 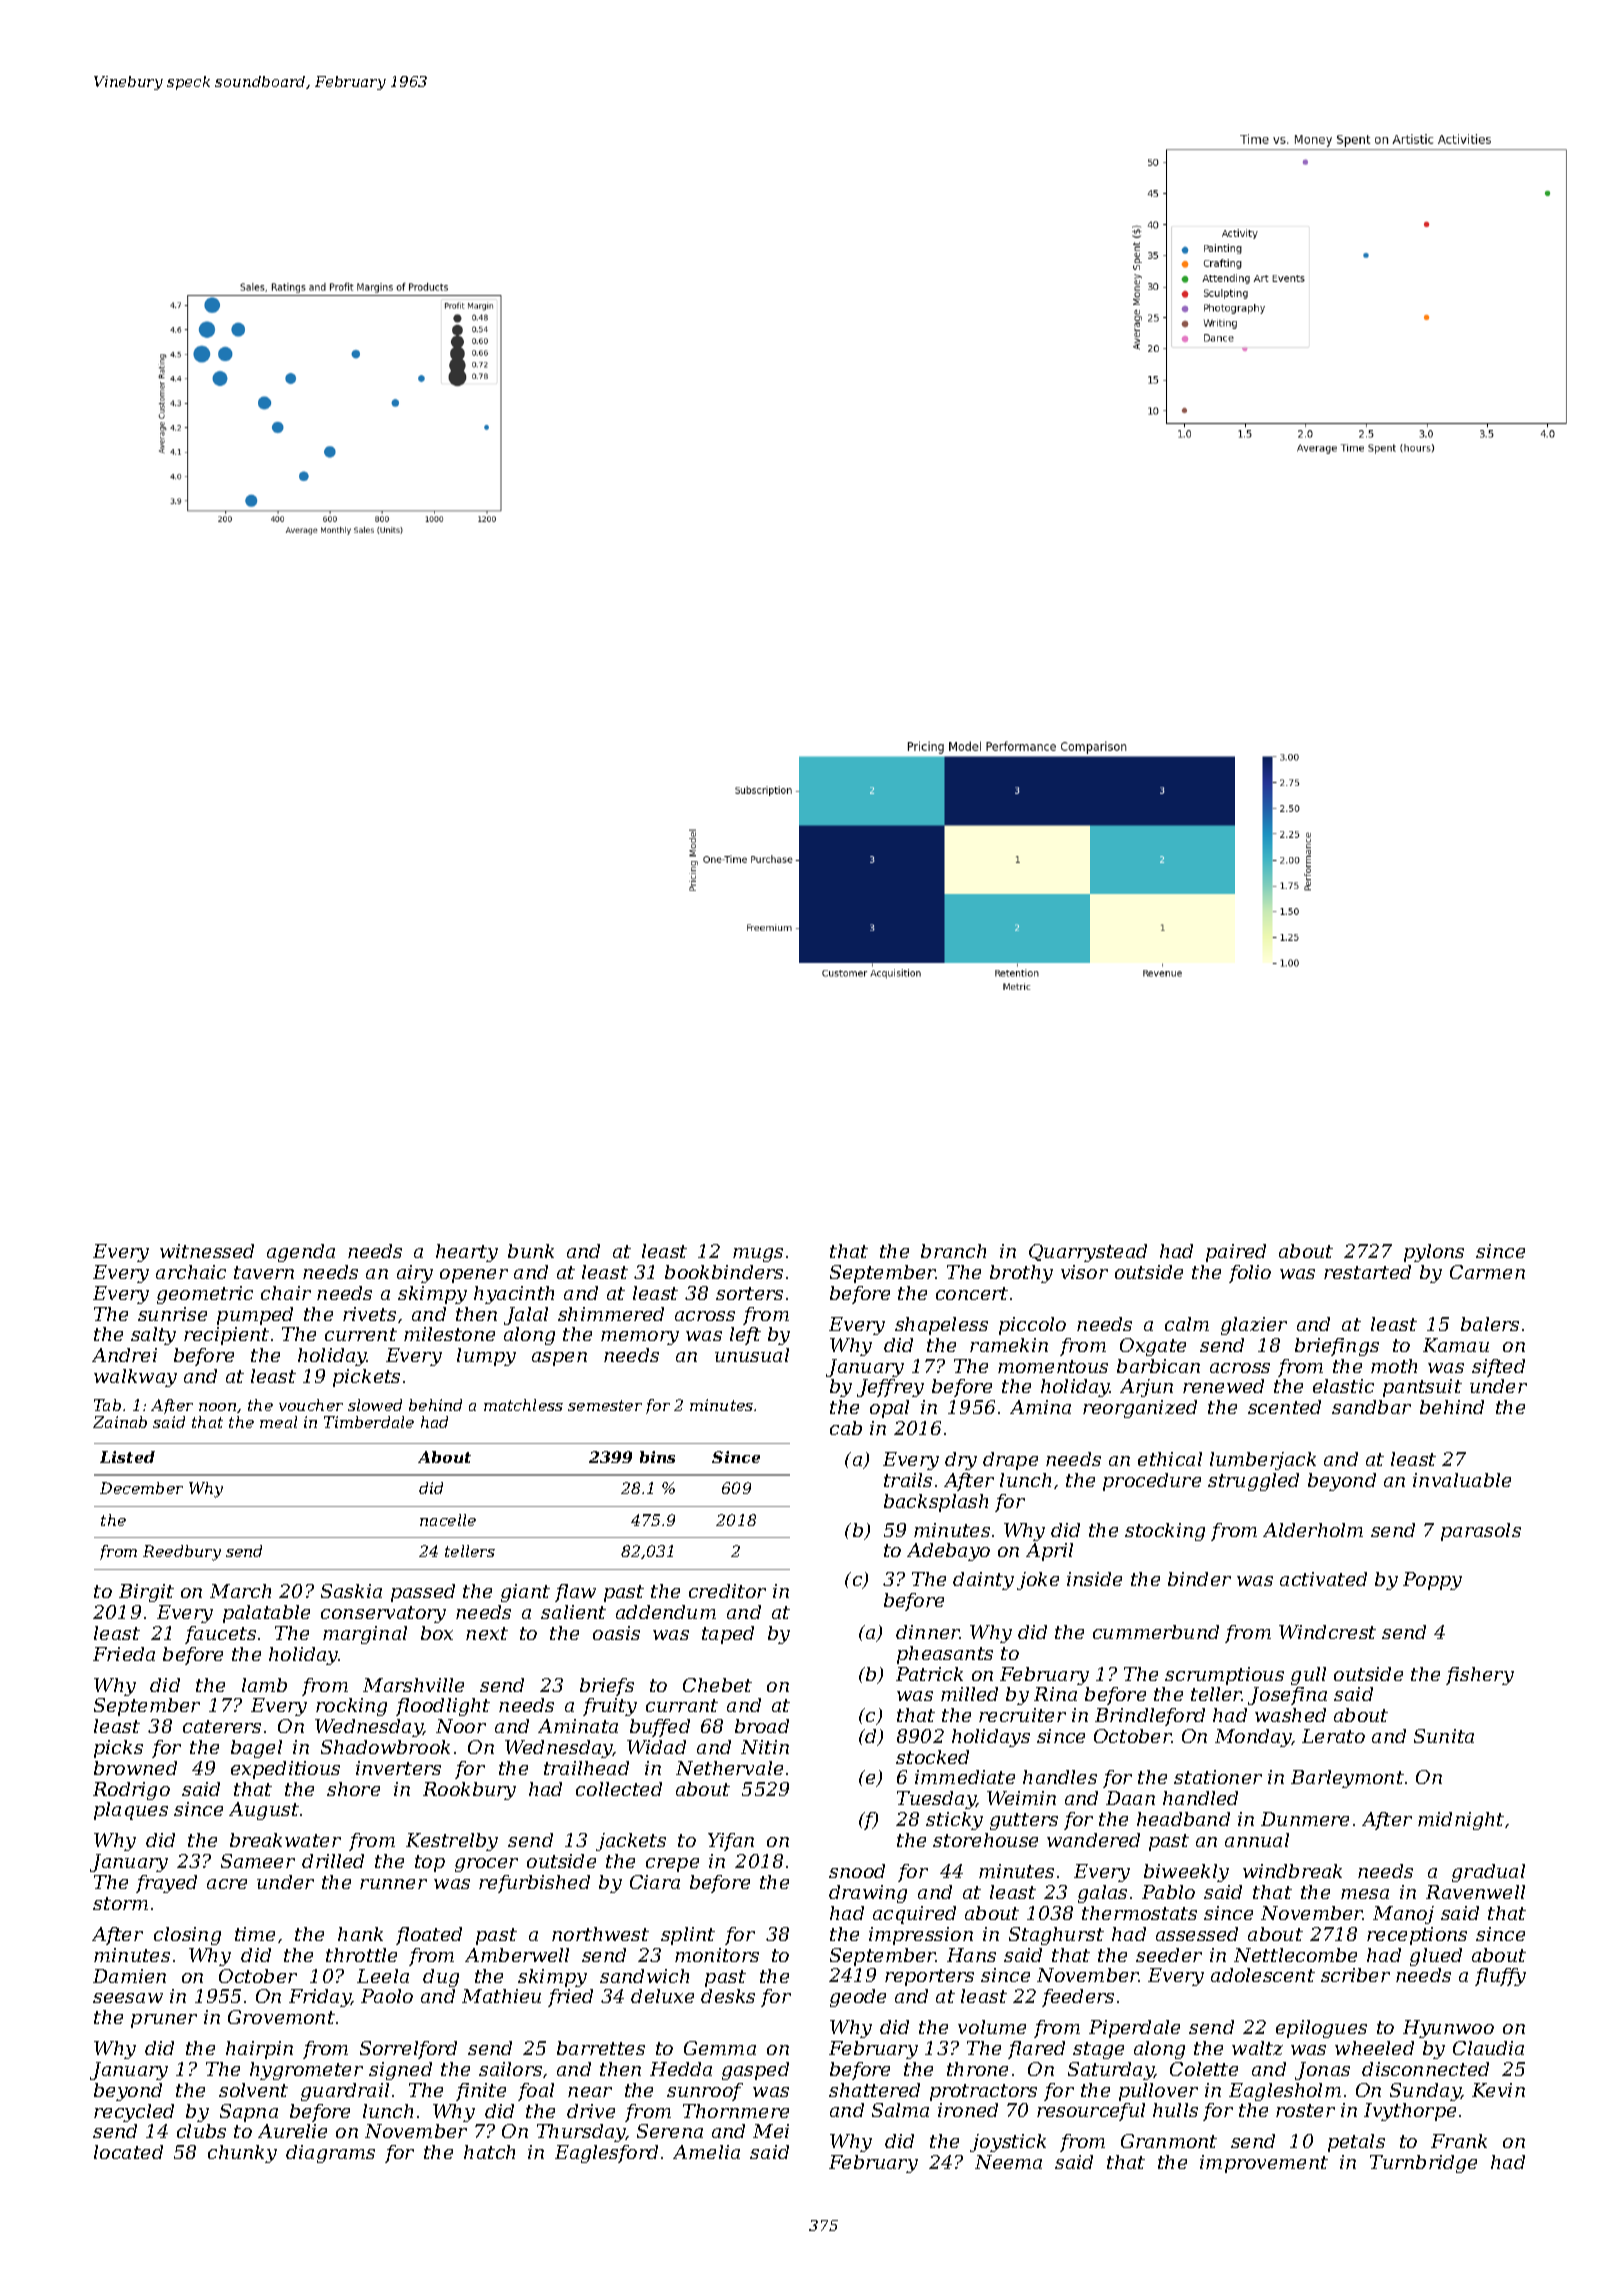 I want to click on broad, so click(x=762, y=1726).
